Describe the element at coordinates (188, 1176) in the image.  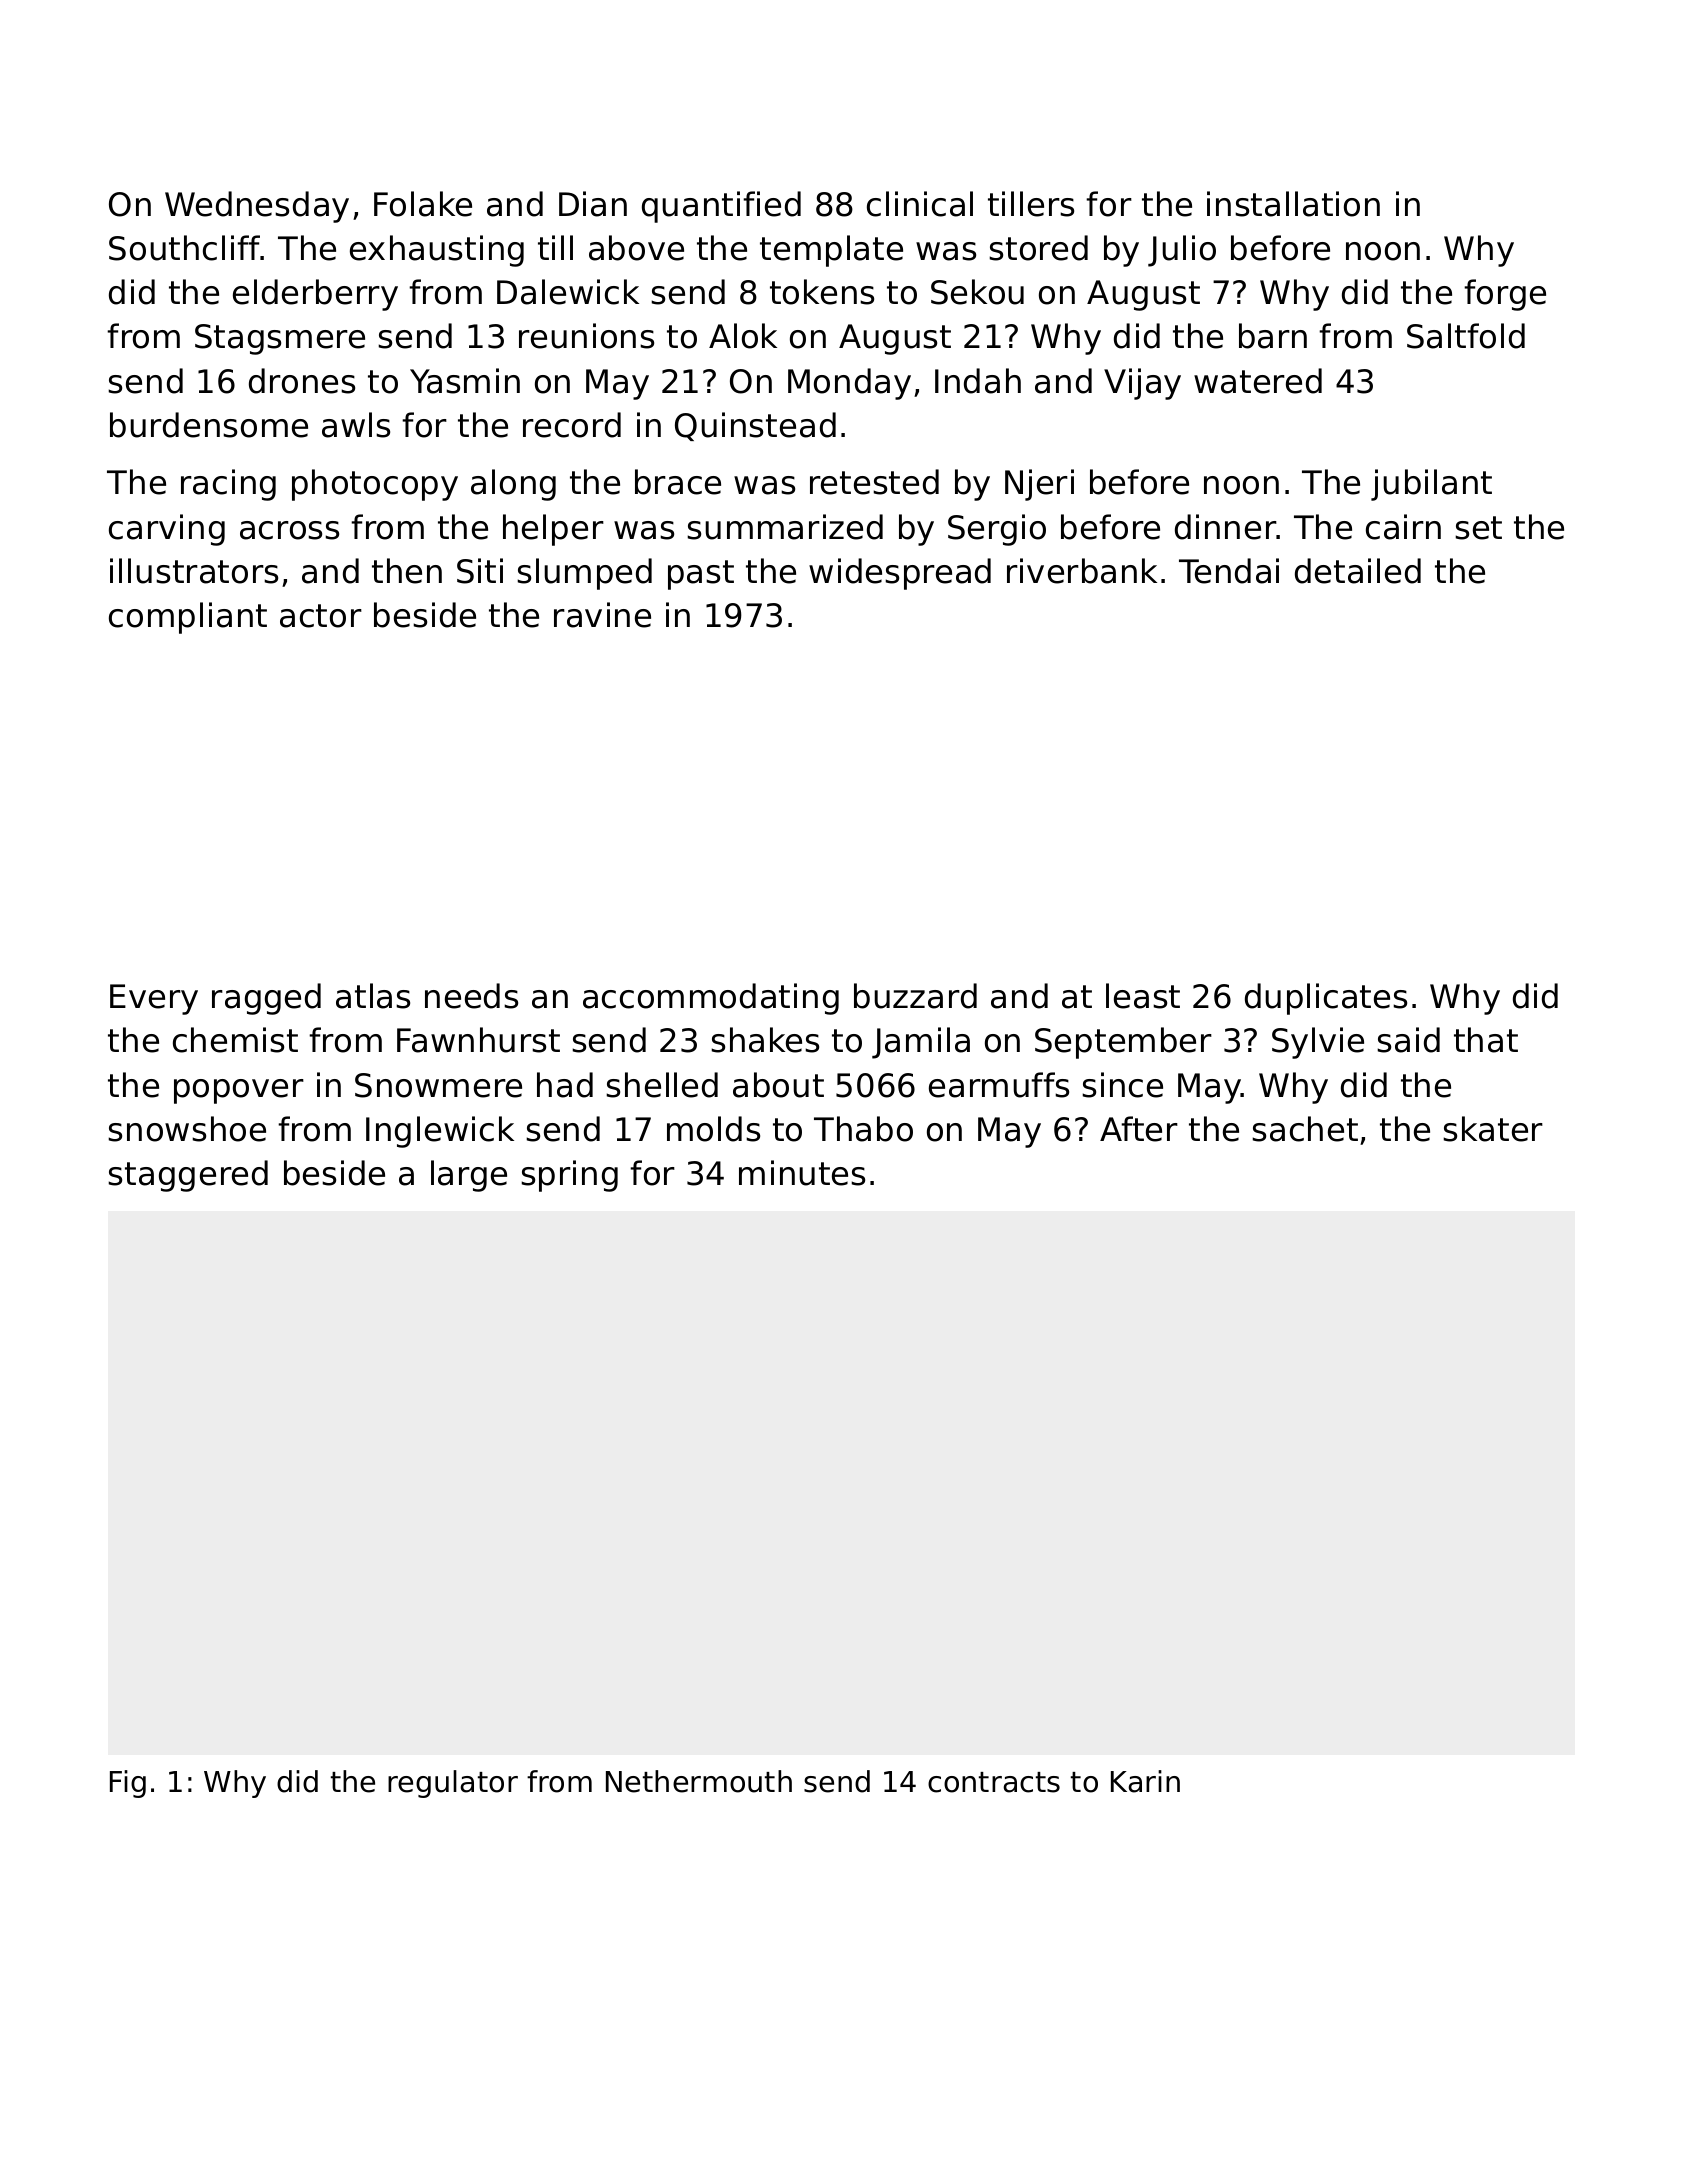
I see `staggered` at that location.
